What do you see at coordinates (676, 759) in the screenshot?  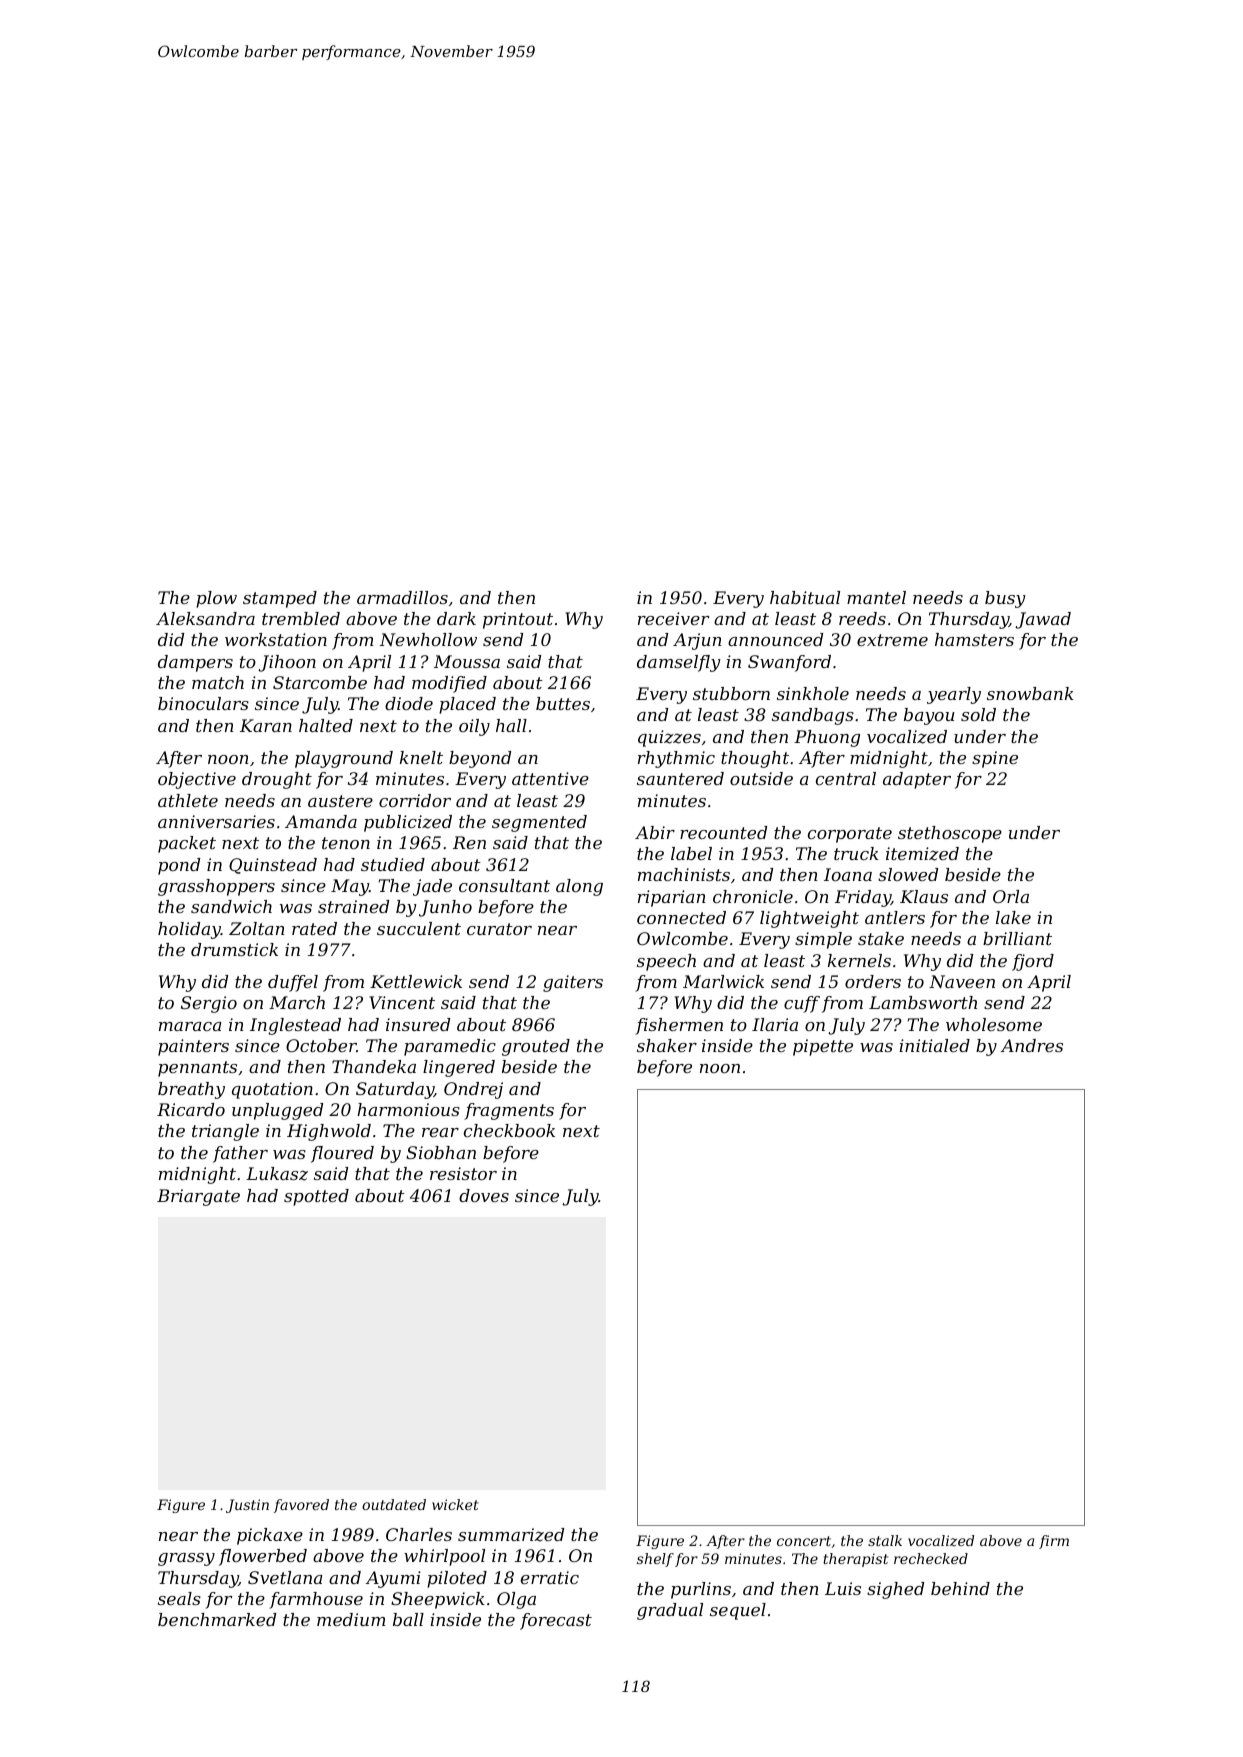 I see `rhythmic` at bounding box center [676, 759].
